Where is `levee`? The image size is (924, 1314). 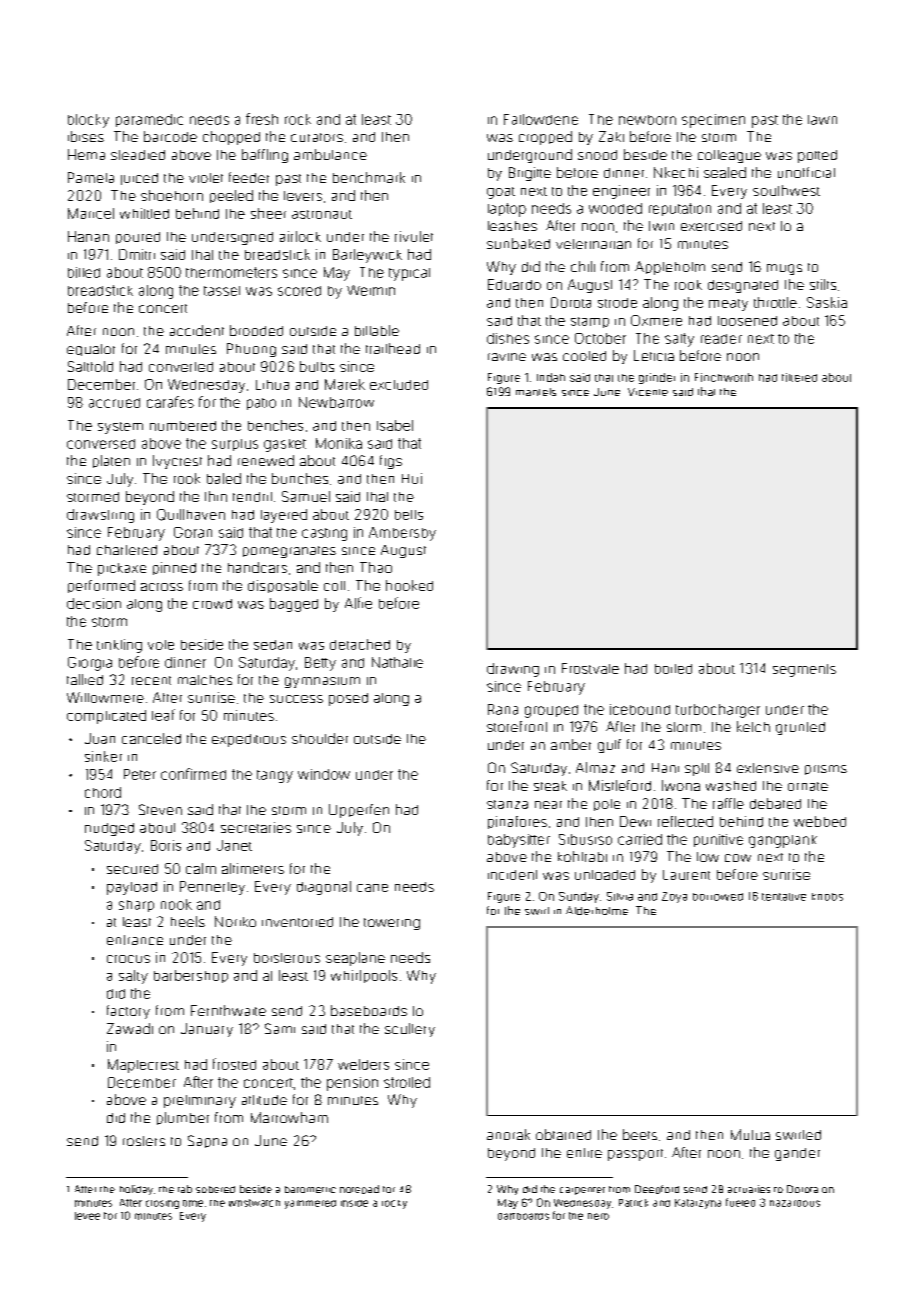 levee is located at coordinates (87, 1216).
